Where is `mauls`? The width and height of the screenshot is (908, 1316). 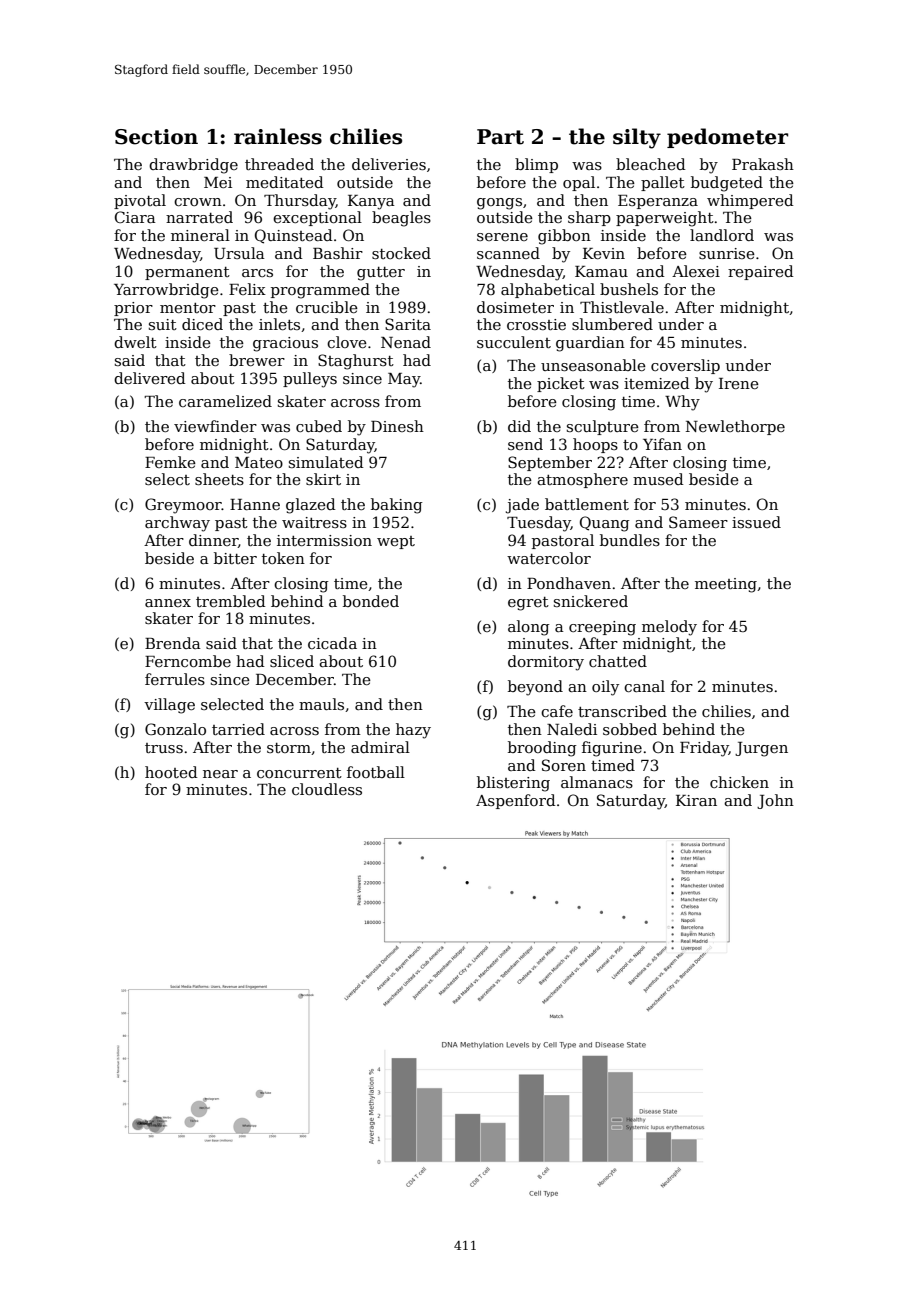 mauls is located at coordinates (321, 704).
